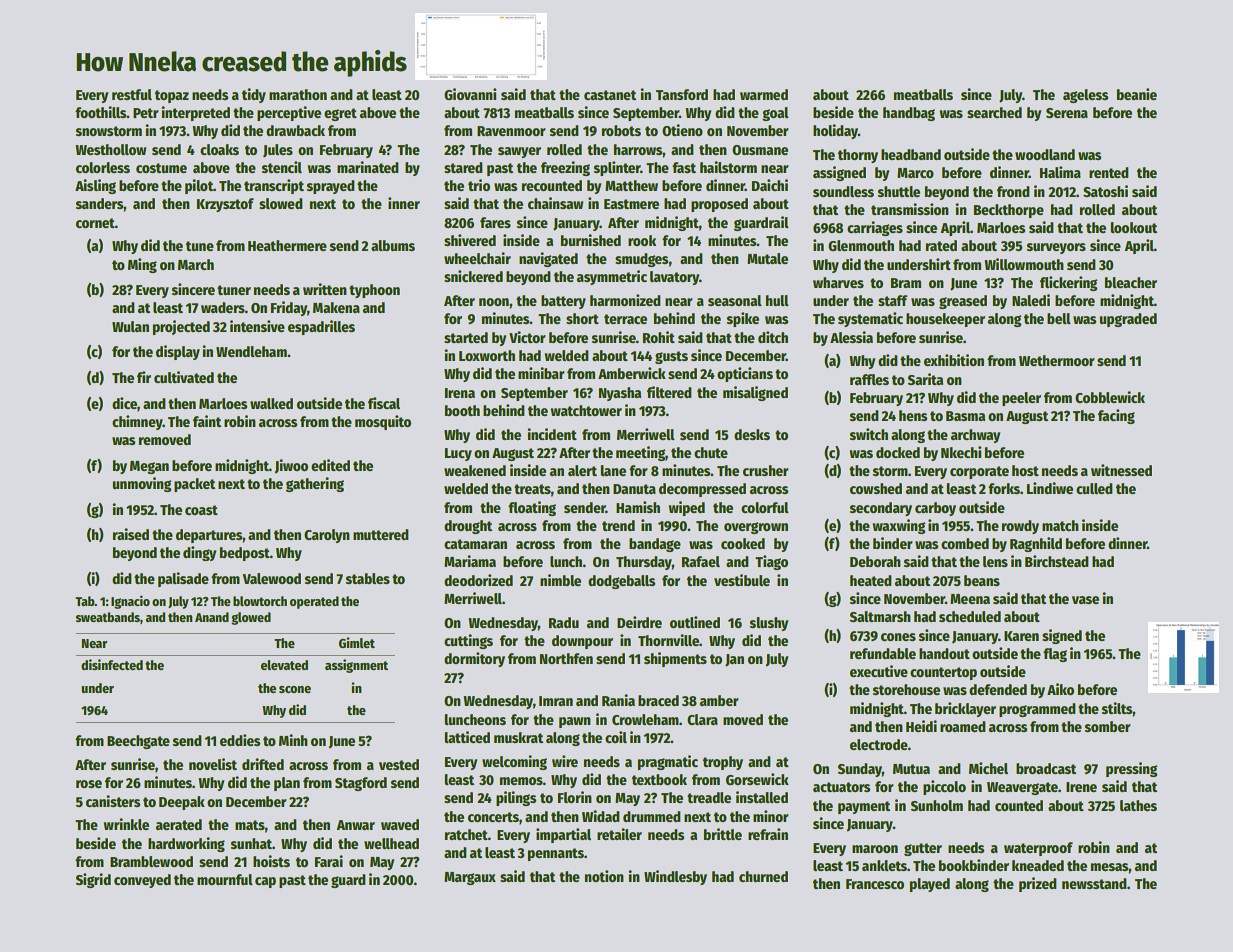 The image size is (1233, 952). I want to click on gathering, so click(315, 484).
